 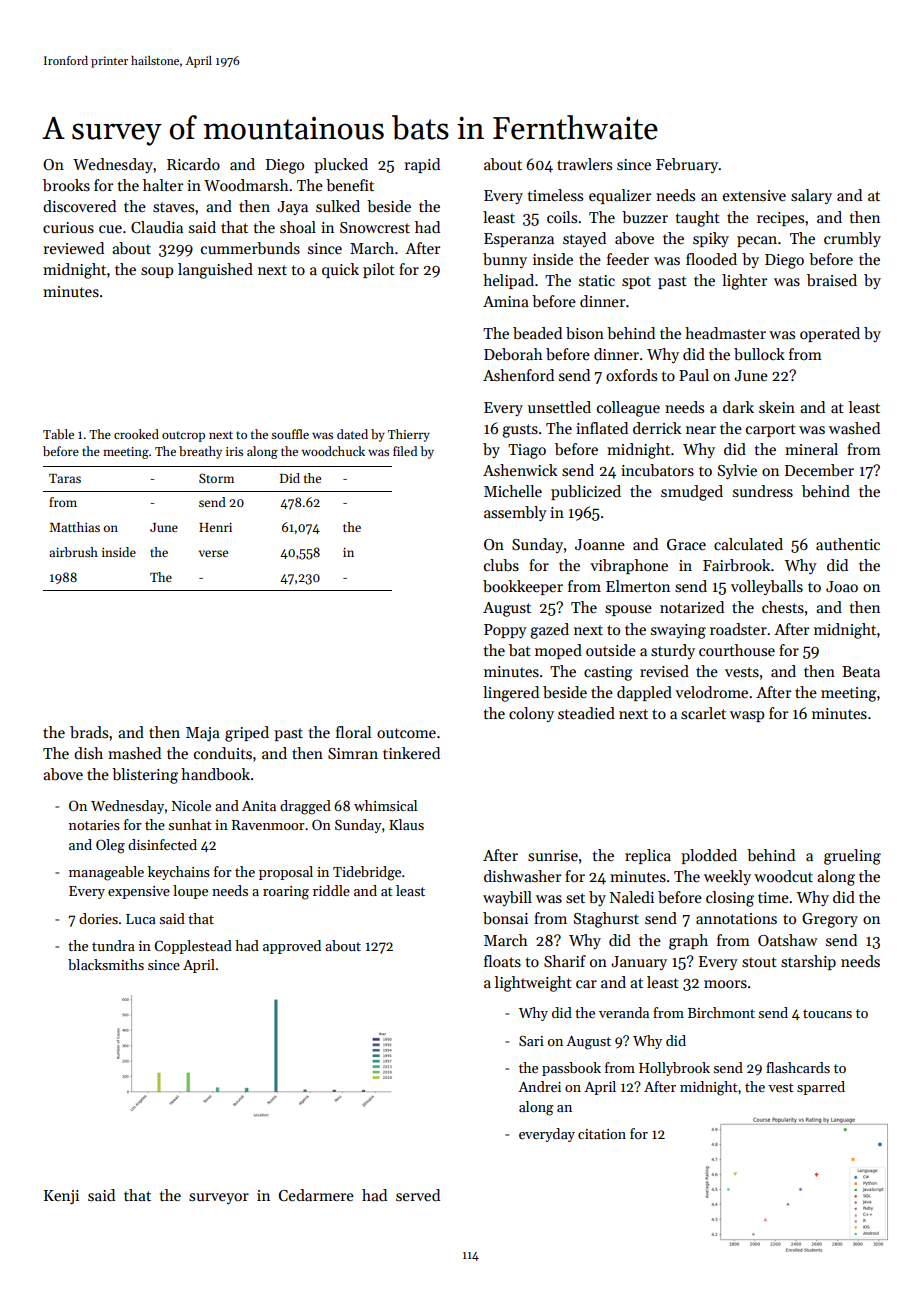 I want to click on reviewed, so click(x=73, y=248).
